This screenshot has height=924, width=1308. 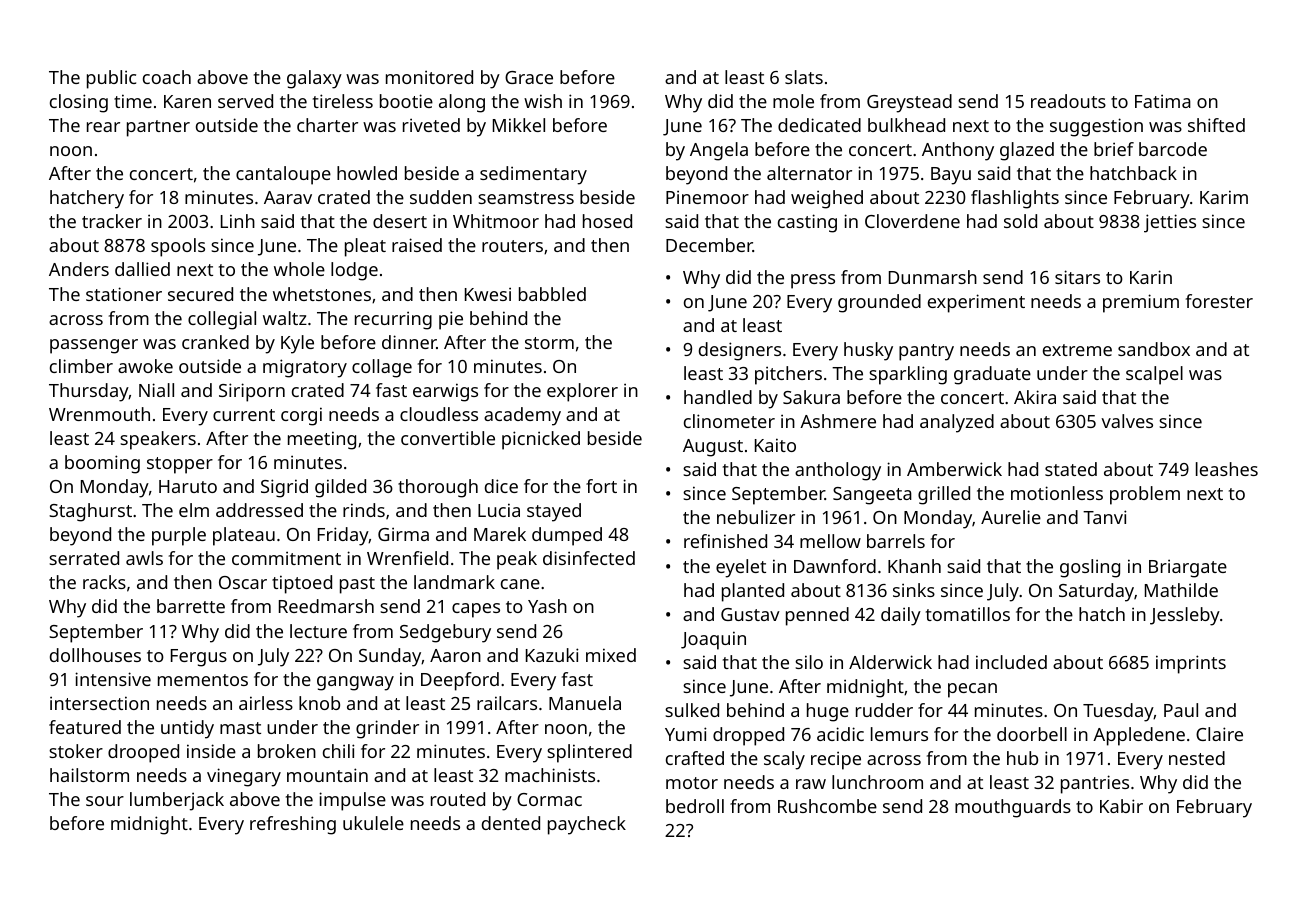 What do you see at coordinates (804, 77) in the screenshot?
I see `slats` at bounding box center [804, 77].
